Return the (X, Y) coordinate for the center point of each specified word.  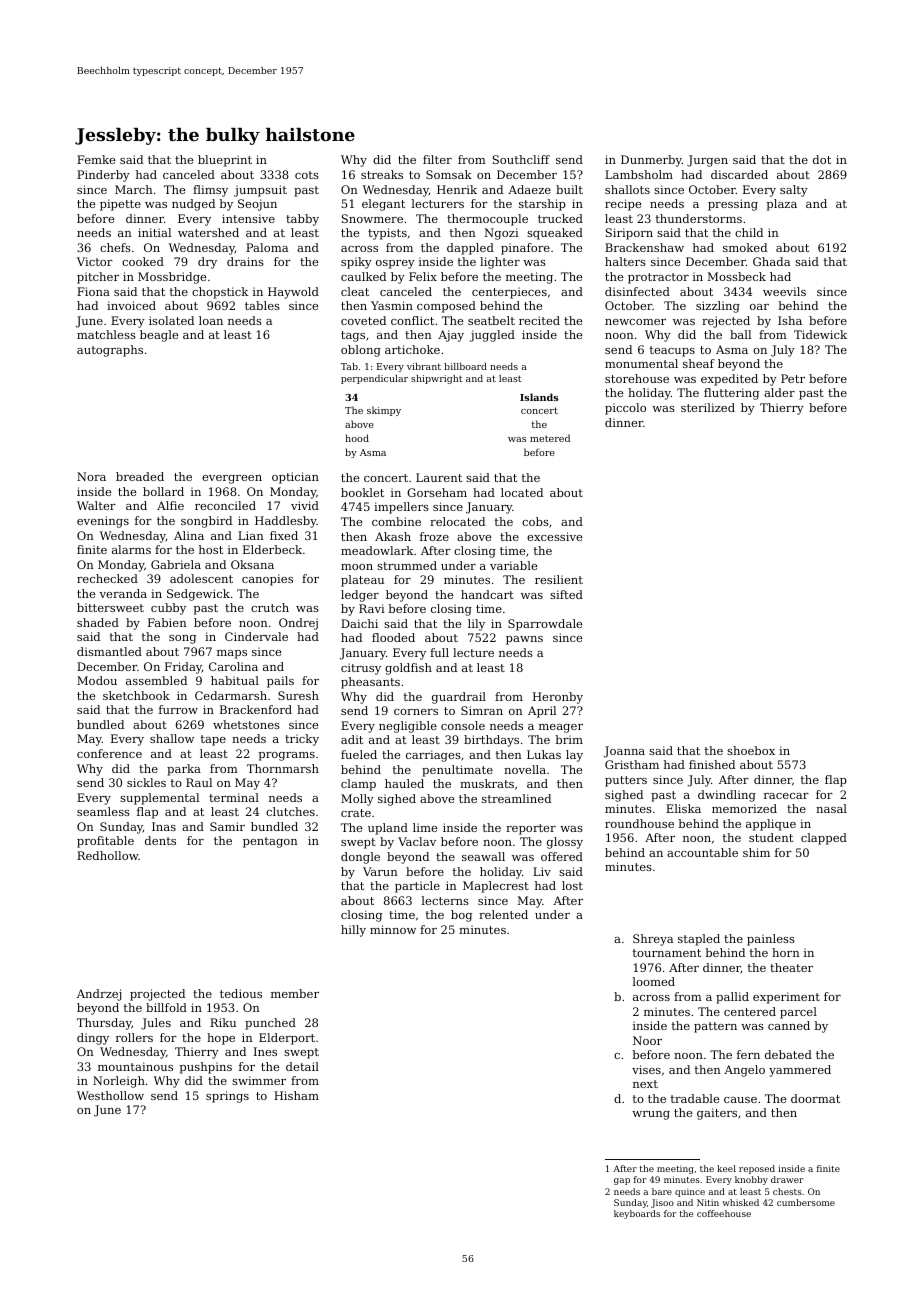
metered (550, 438)
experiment (786, 998)
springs (227, 1097)
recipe (623, 205)
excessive (554, 536)
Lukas (544, 754)
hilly (353, 931)
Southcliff (521, 159)
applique (771, 825)
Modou (97, 680)
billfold (166, 1007)
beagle (159, 336)
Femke (96, 159)
